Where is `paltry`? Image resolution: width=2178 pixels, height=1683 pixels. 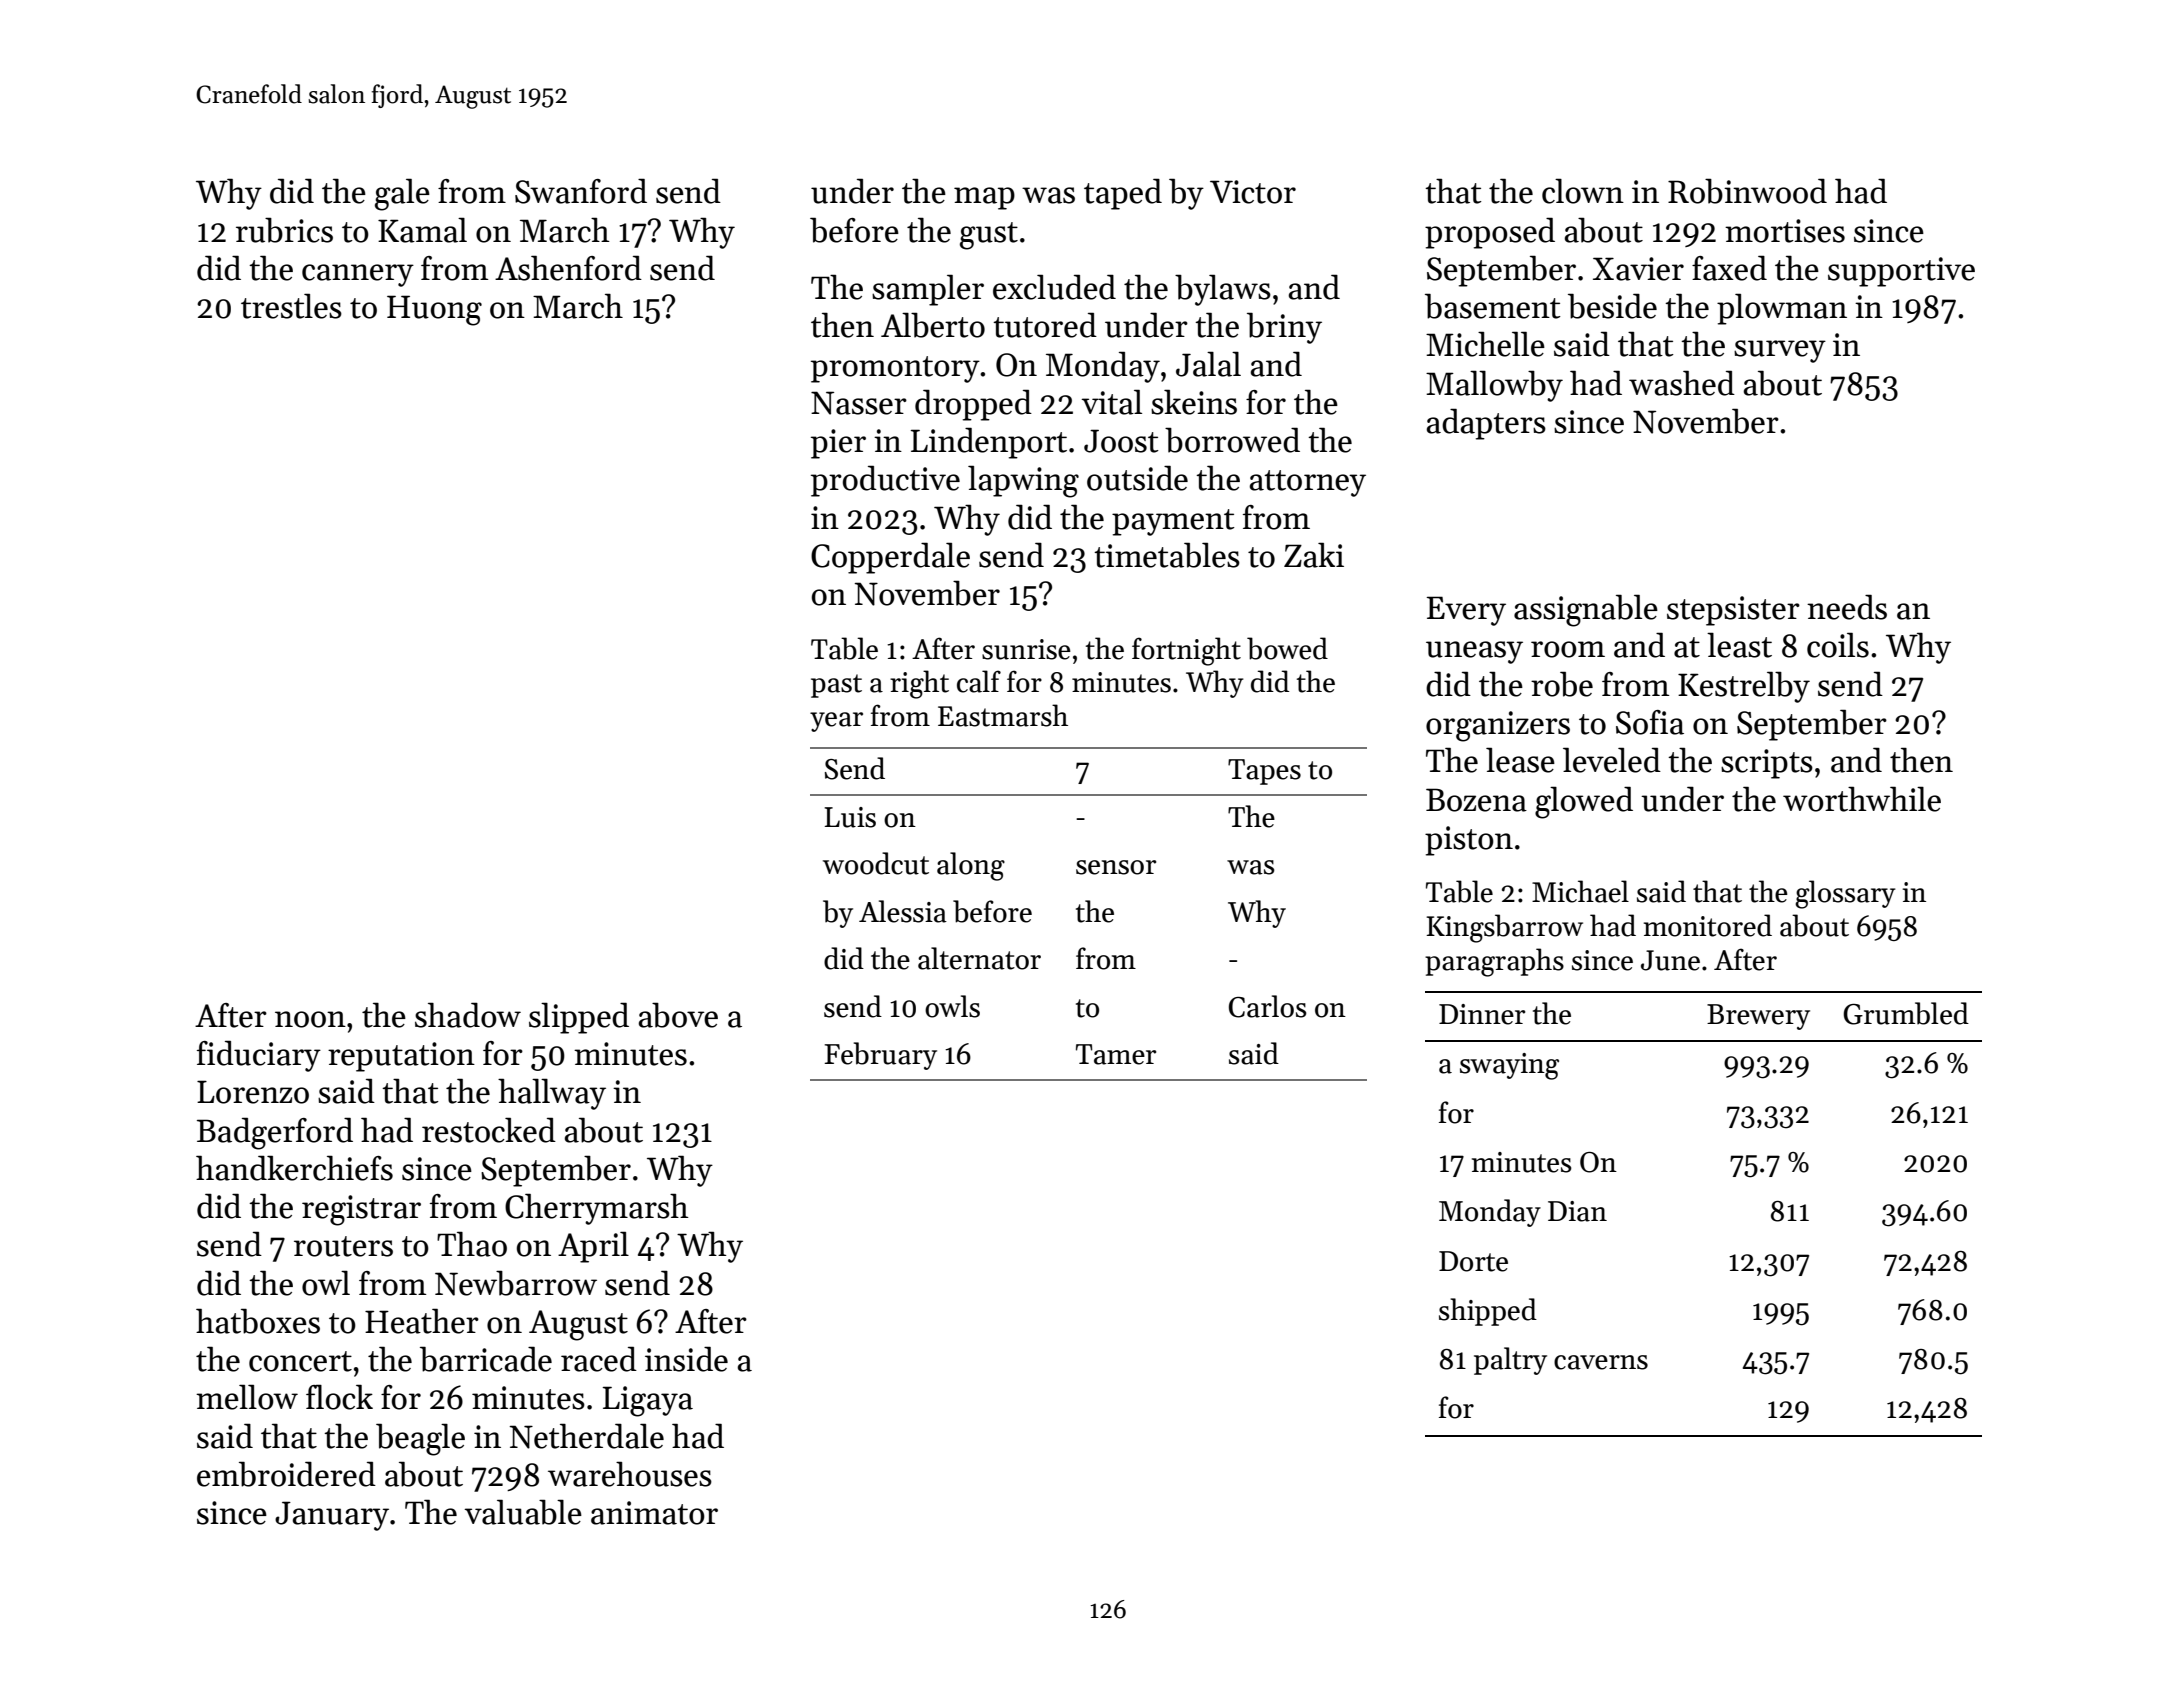 paltry is located at coordinates (1510, 1361).
